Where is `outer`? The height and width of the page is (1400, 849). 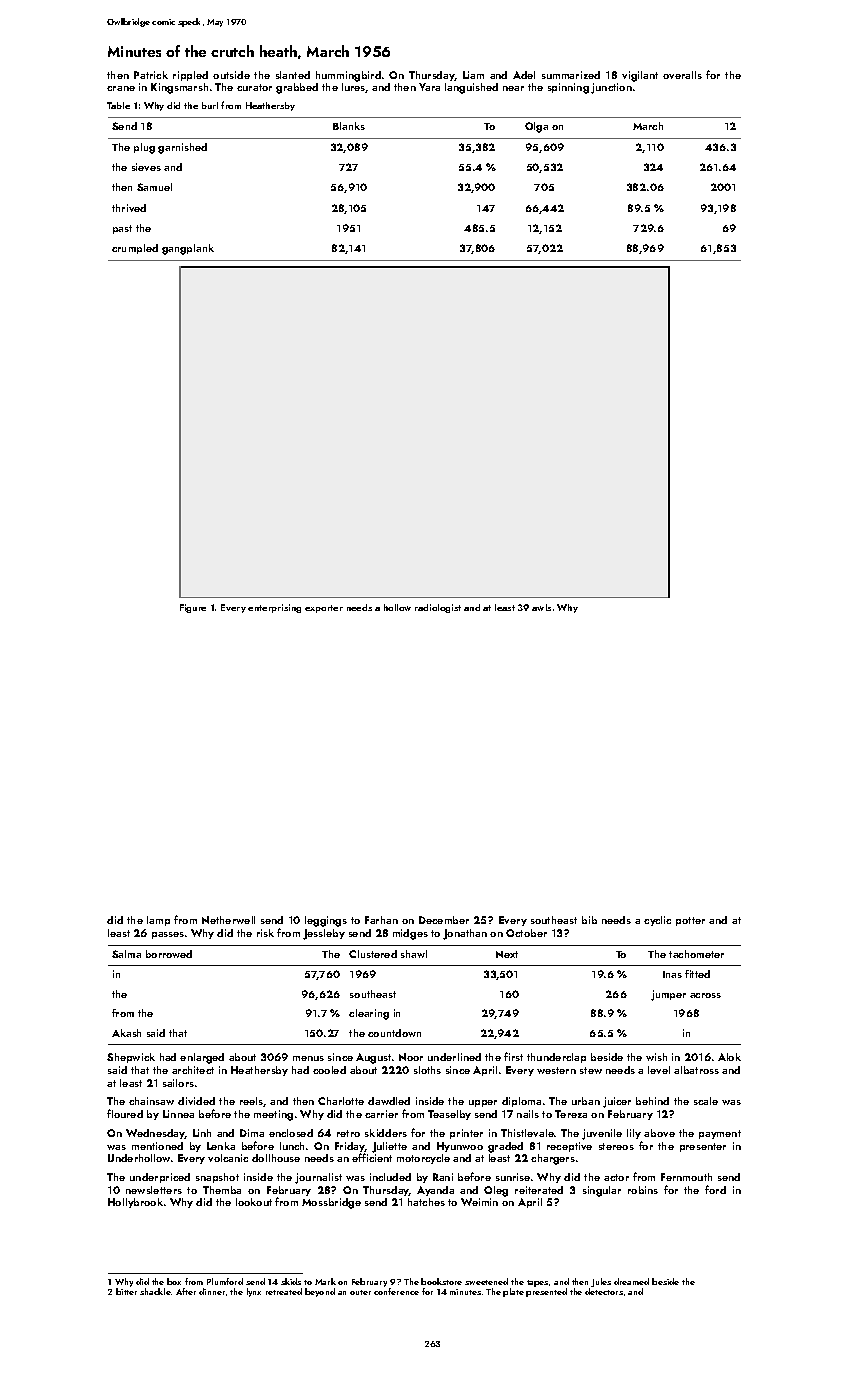
outer is located at coordinates (360, 1292).
